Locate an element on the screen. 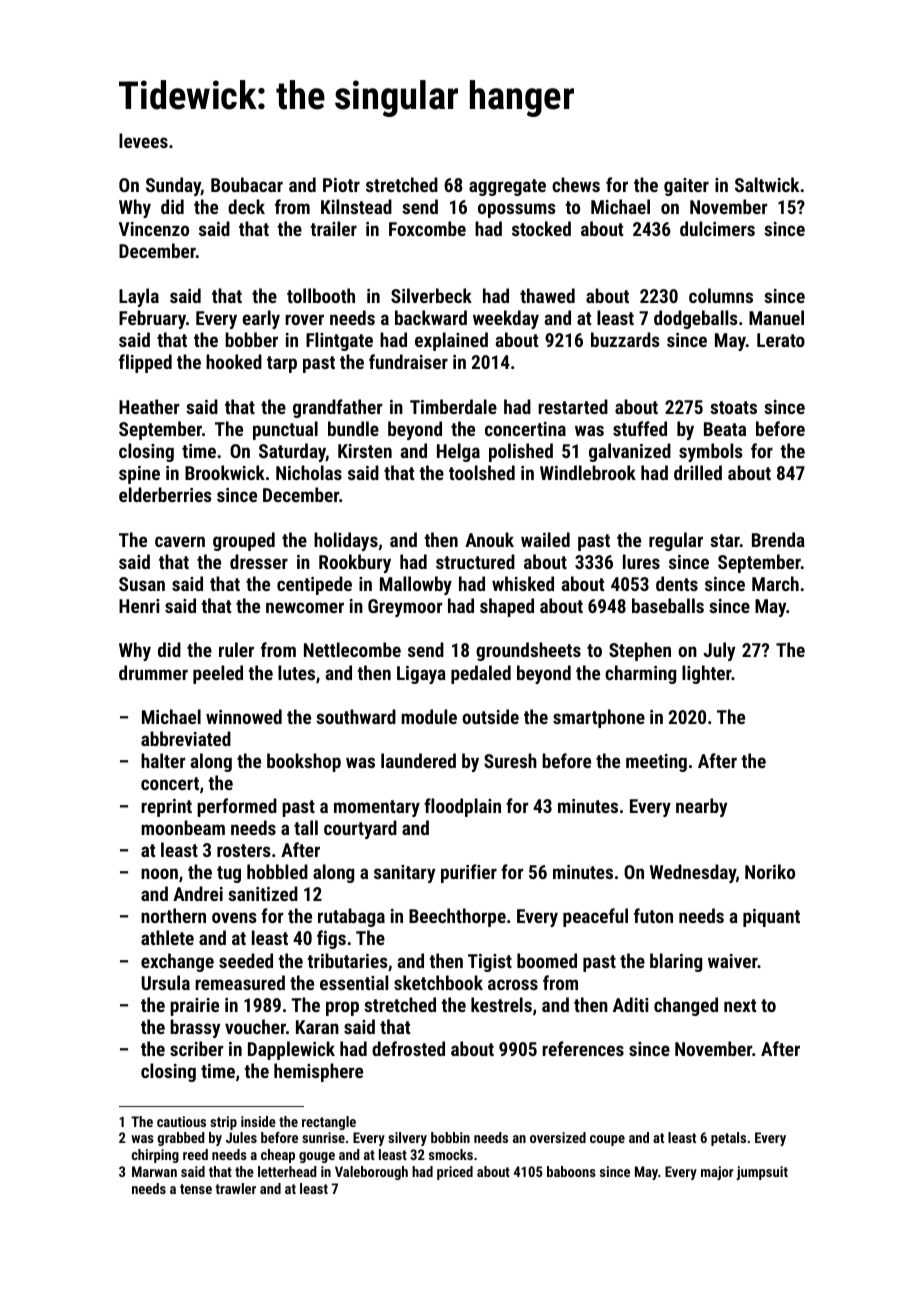  Suresh is located at coordinates (510, 760).
